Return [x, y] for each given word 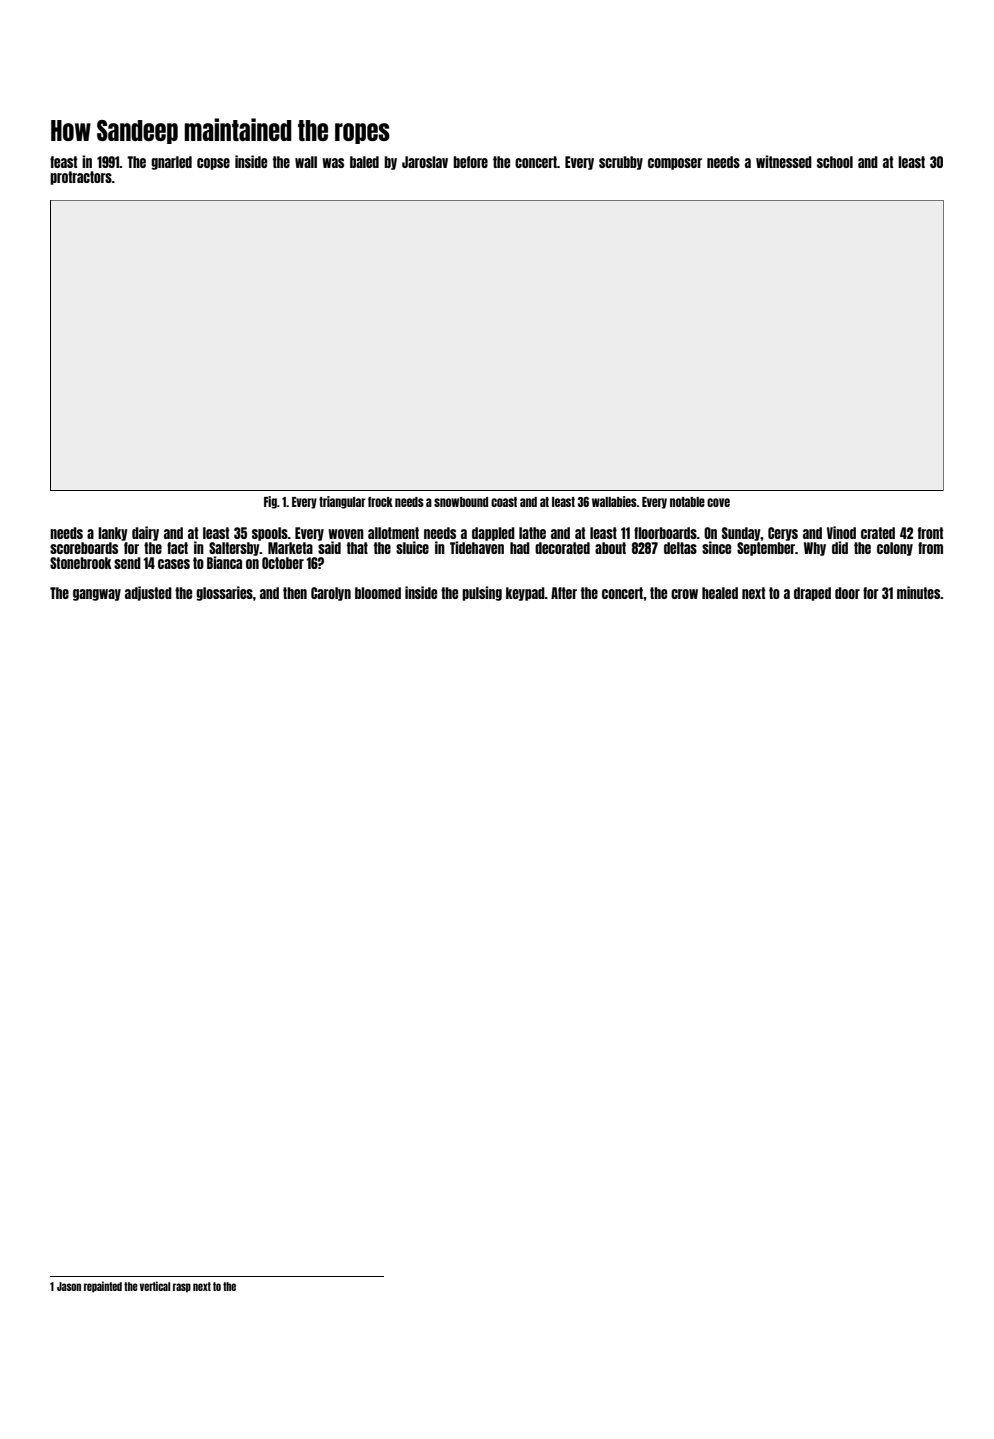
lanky [113, 534]
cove [718, 502]
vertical [155, 1286]
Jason [69, 1286]
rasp [182, 1287]
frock [380, 502]
